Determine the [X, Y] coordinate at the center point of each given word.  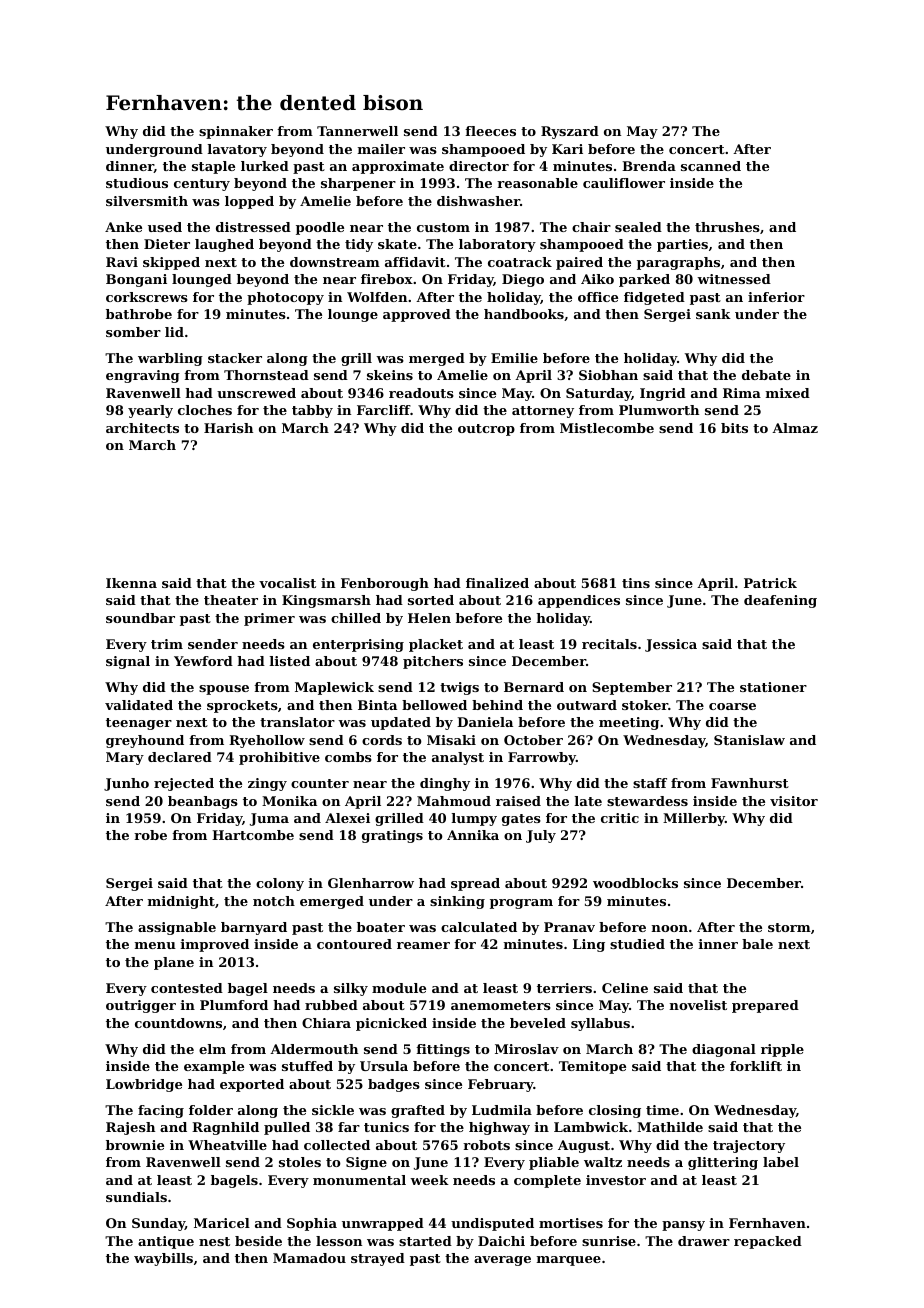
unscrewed [256, 393]
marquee [569, 1261]
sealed [638, 227]
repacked [768, 1242]
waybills [163, 1259]
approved [417, 315]
